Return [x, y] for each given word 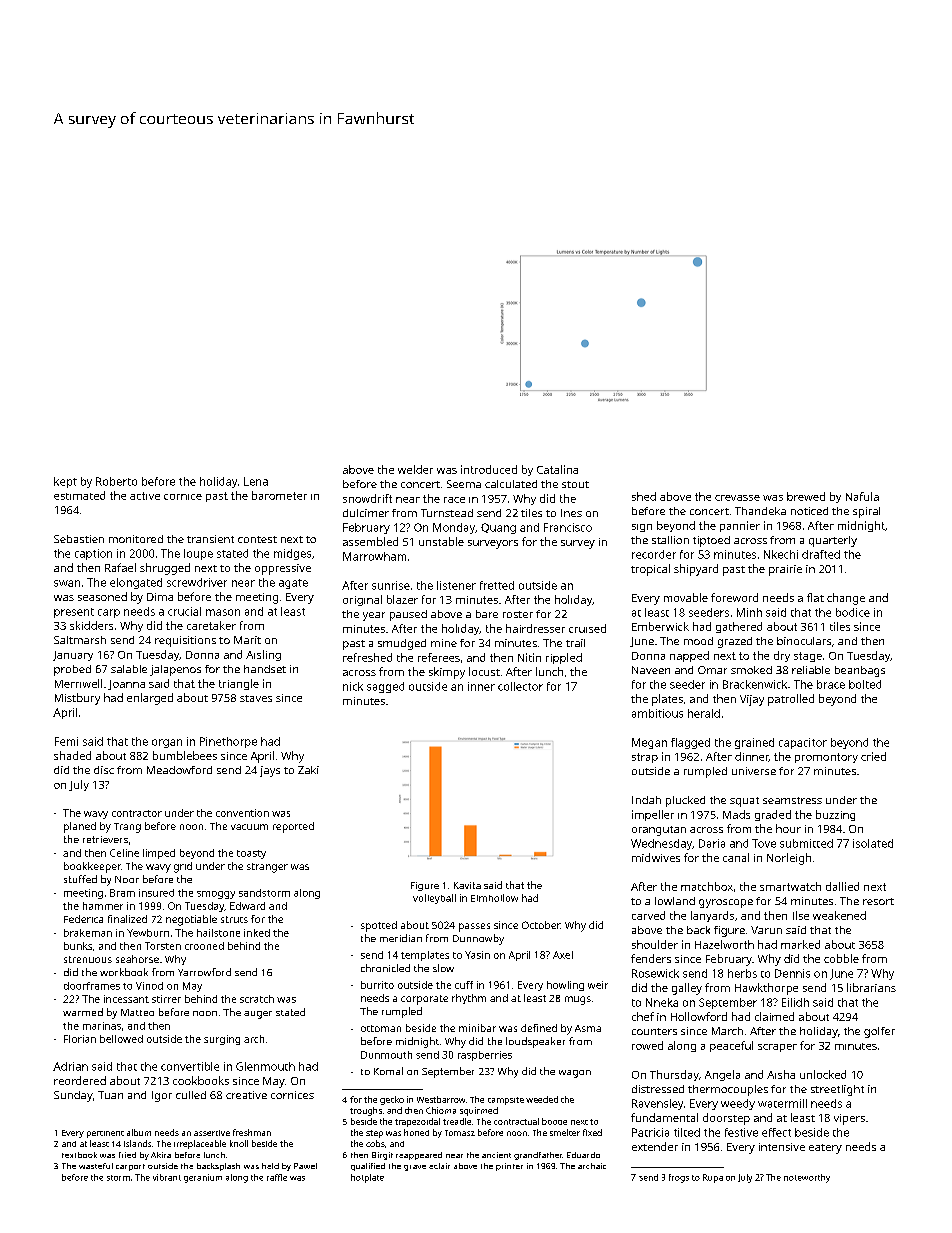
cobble [841, 958]
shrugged [165, 569]
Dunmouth [386, 1055]
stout [575, 484]
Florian [80, 1039]
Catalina [557, 469]
